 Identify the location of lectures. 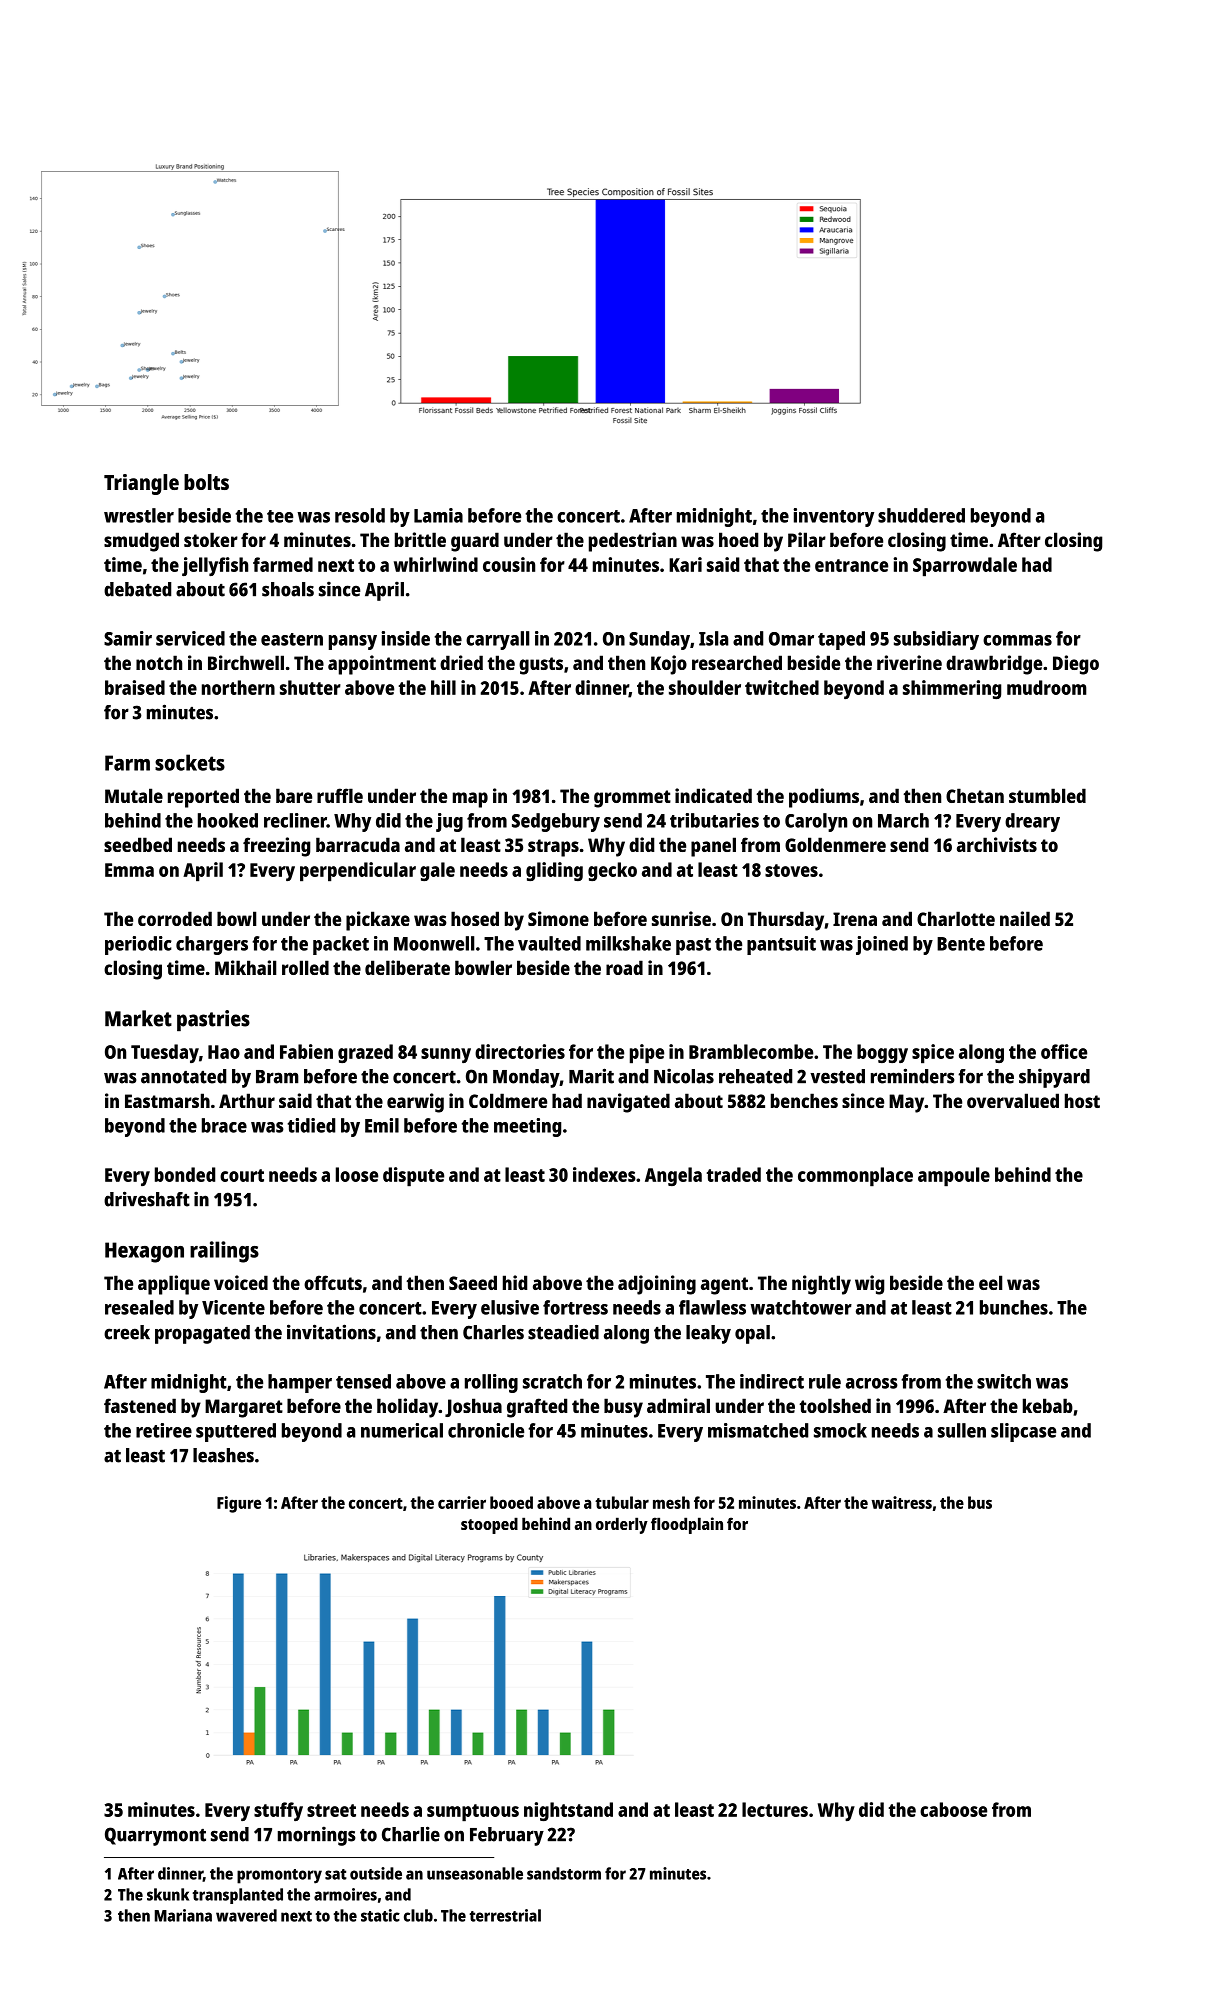
(775, 1809).
